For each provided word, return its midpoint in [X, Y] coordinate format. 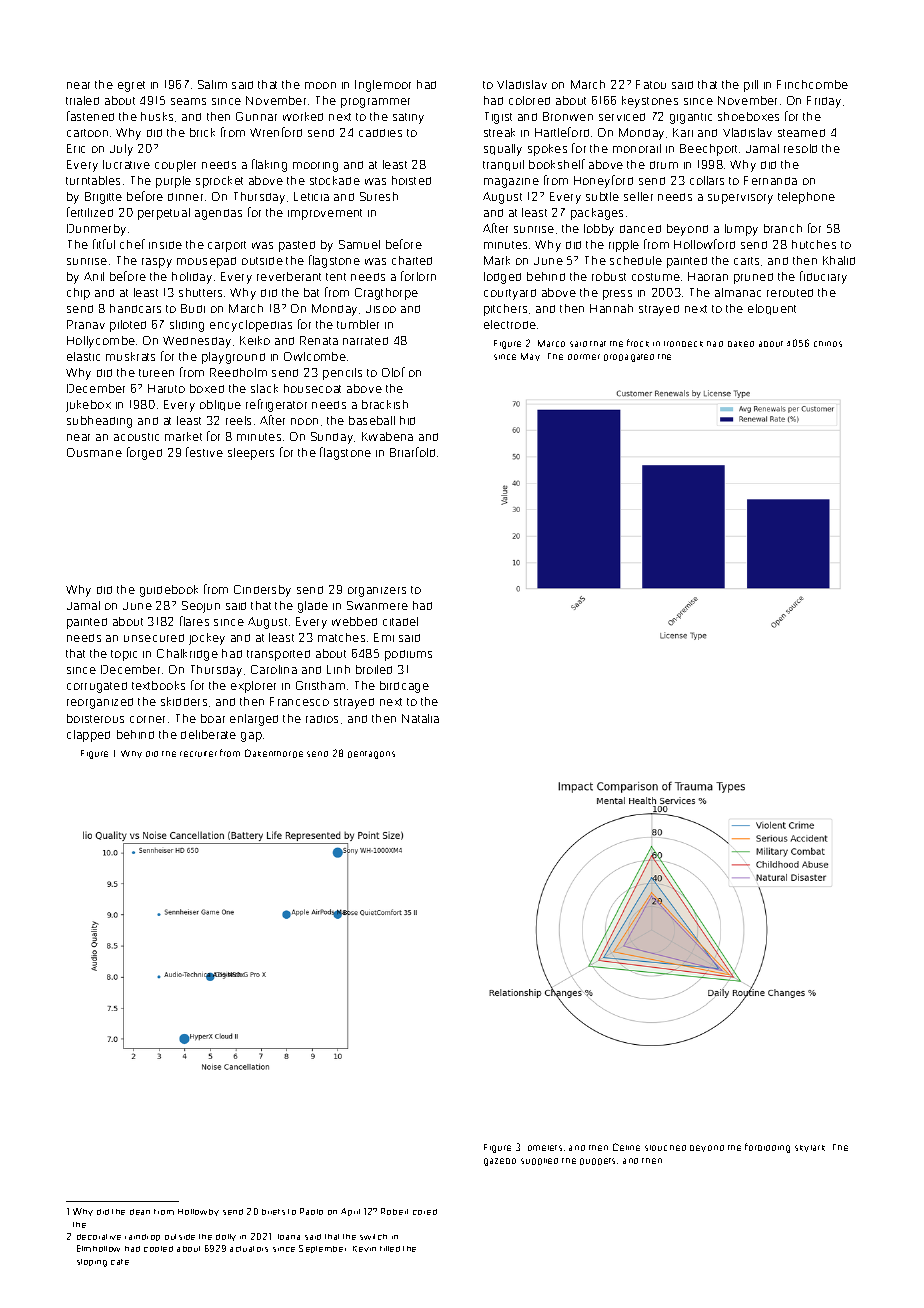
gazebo [500, 1162]
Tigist [498, 118]
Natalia [420, 718]
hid [407, 420]
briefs [273, 1212]
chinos [828, 344]
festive [204, 452]
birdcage [404, 687]
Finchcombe [812, 84]
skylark [810, 1148]
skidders [184, 701]
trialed [82, 100]
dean [140, 1212]
